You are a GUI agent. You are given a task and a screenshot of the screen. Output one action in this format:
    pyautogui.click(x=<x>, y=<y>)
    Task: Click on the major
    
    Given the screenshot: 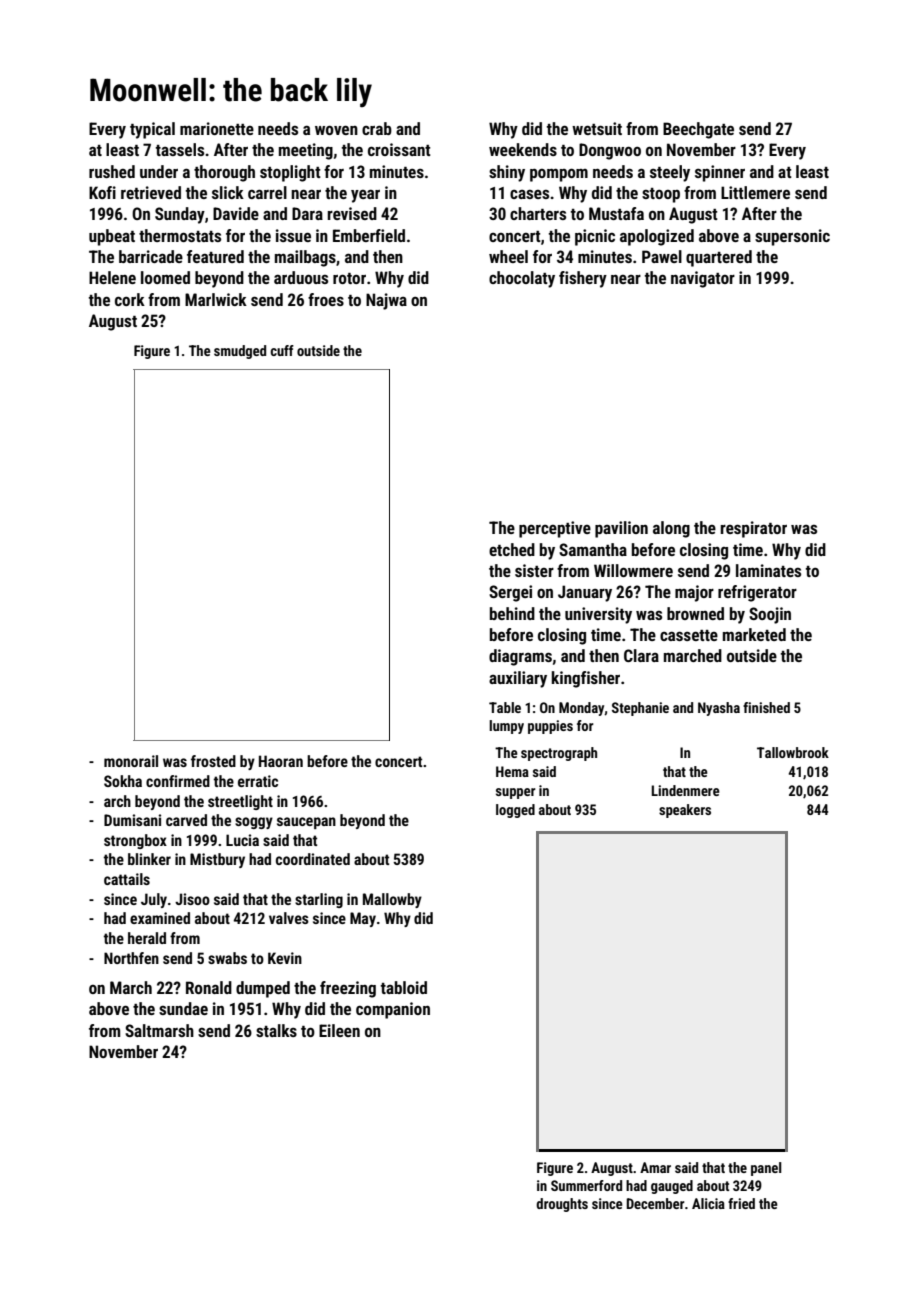 What is the action you would take?
    pyautogui.click(x=694, y=593)
